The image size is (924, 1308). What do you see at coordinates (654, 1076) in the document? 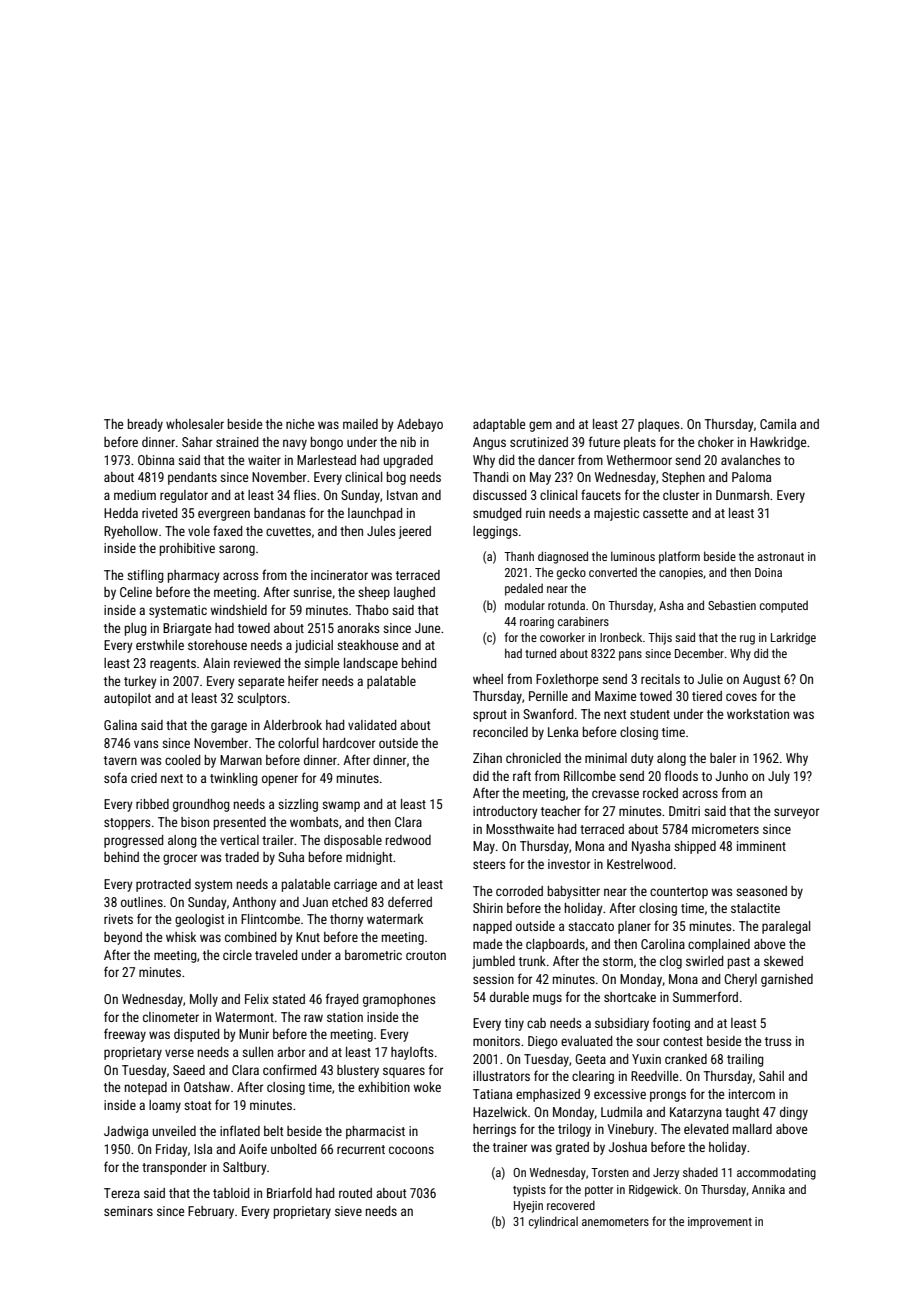
I see `Reedville` at bounding box center [654, 1076].
